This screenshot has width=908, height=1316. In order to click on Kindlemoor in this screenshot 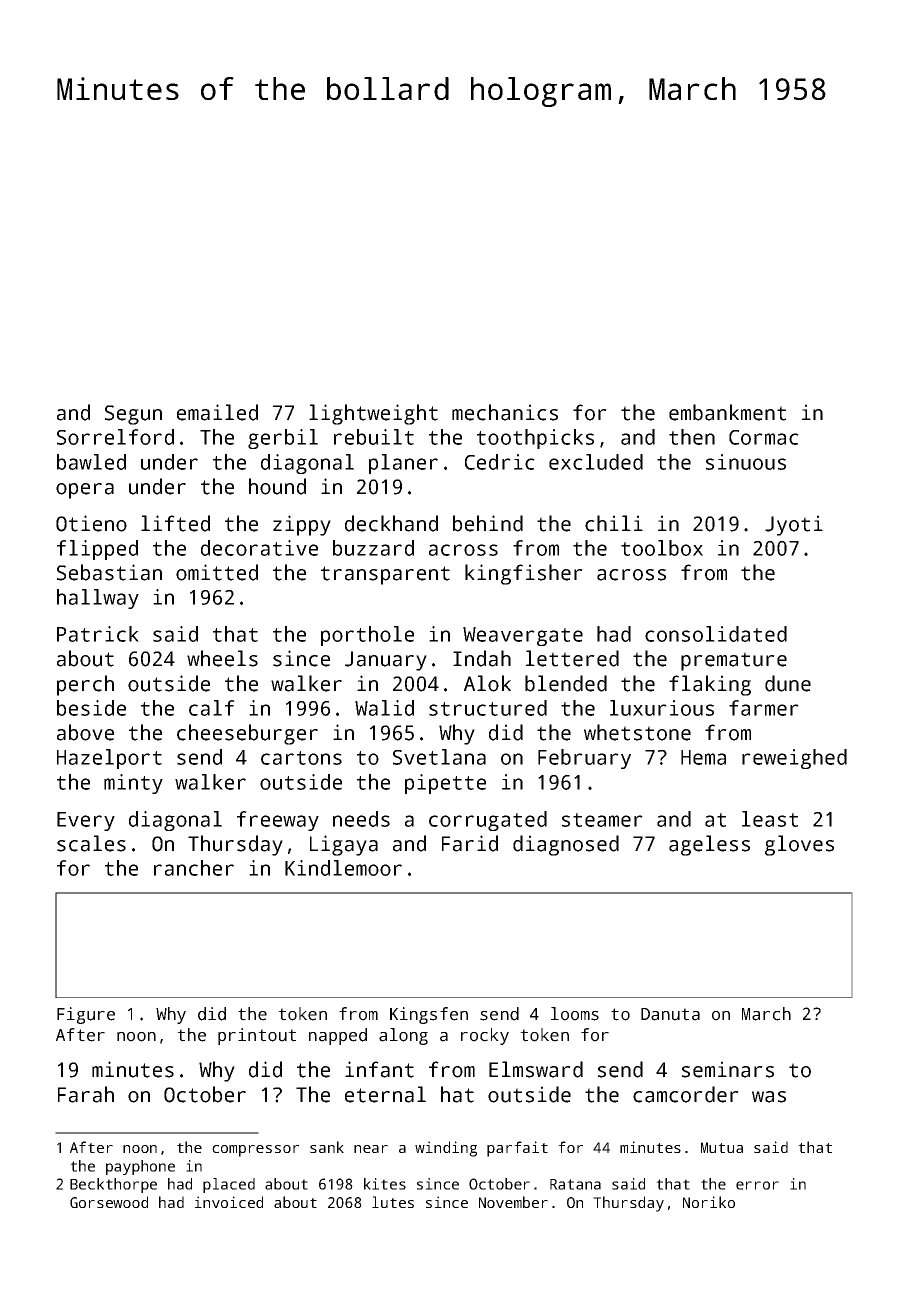, I will do `click(343, 868)`.
